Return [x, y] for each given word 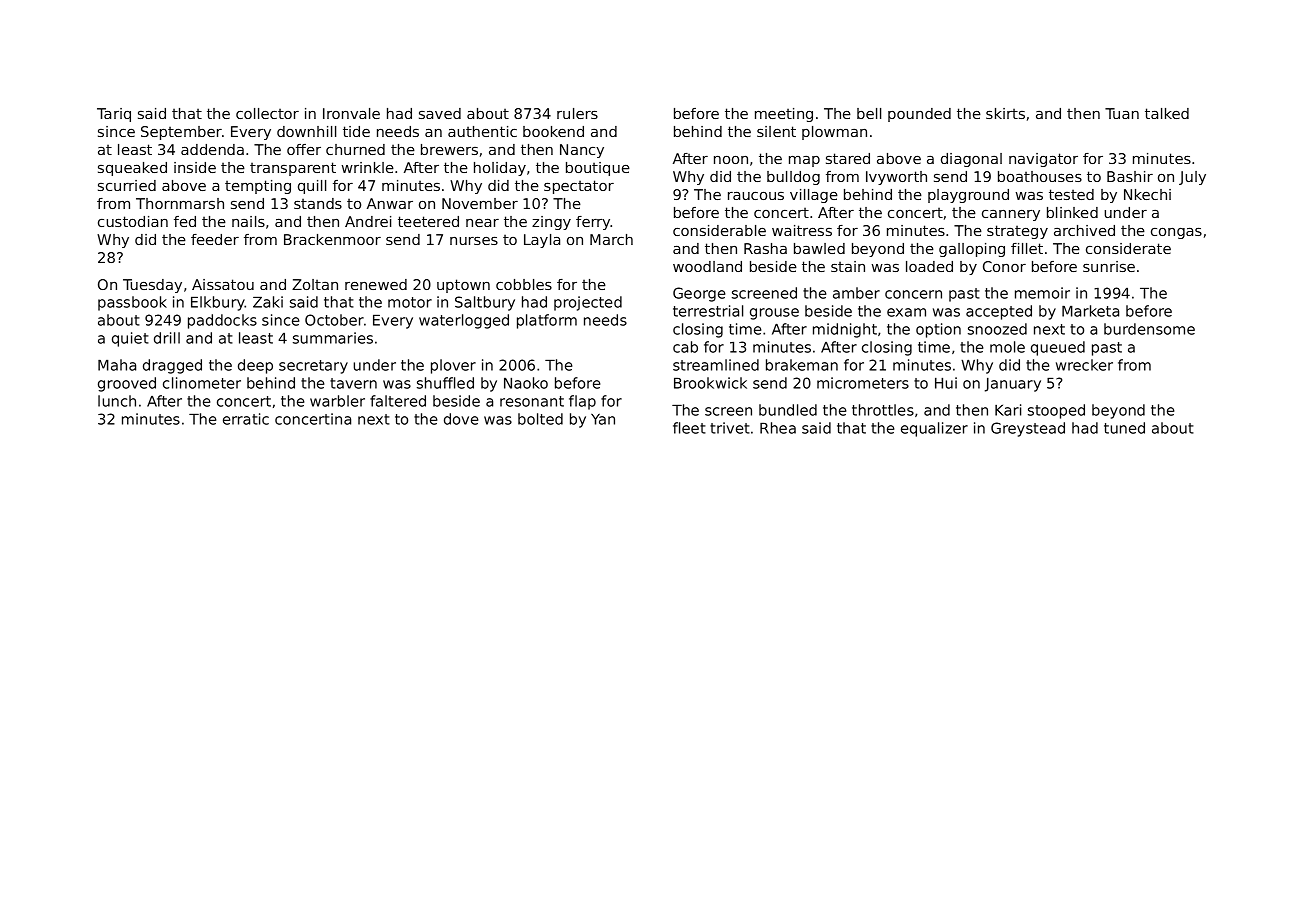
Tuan [1122, 113]
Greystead [1028, 429]
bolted [540, 419]
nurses [474, 241]
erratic [246, 419]
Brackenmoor [332, 239]
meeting [784, 115]
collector [267, 113]
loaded [929, 266]
